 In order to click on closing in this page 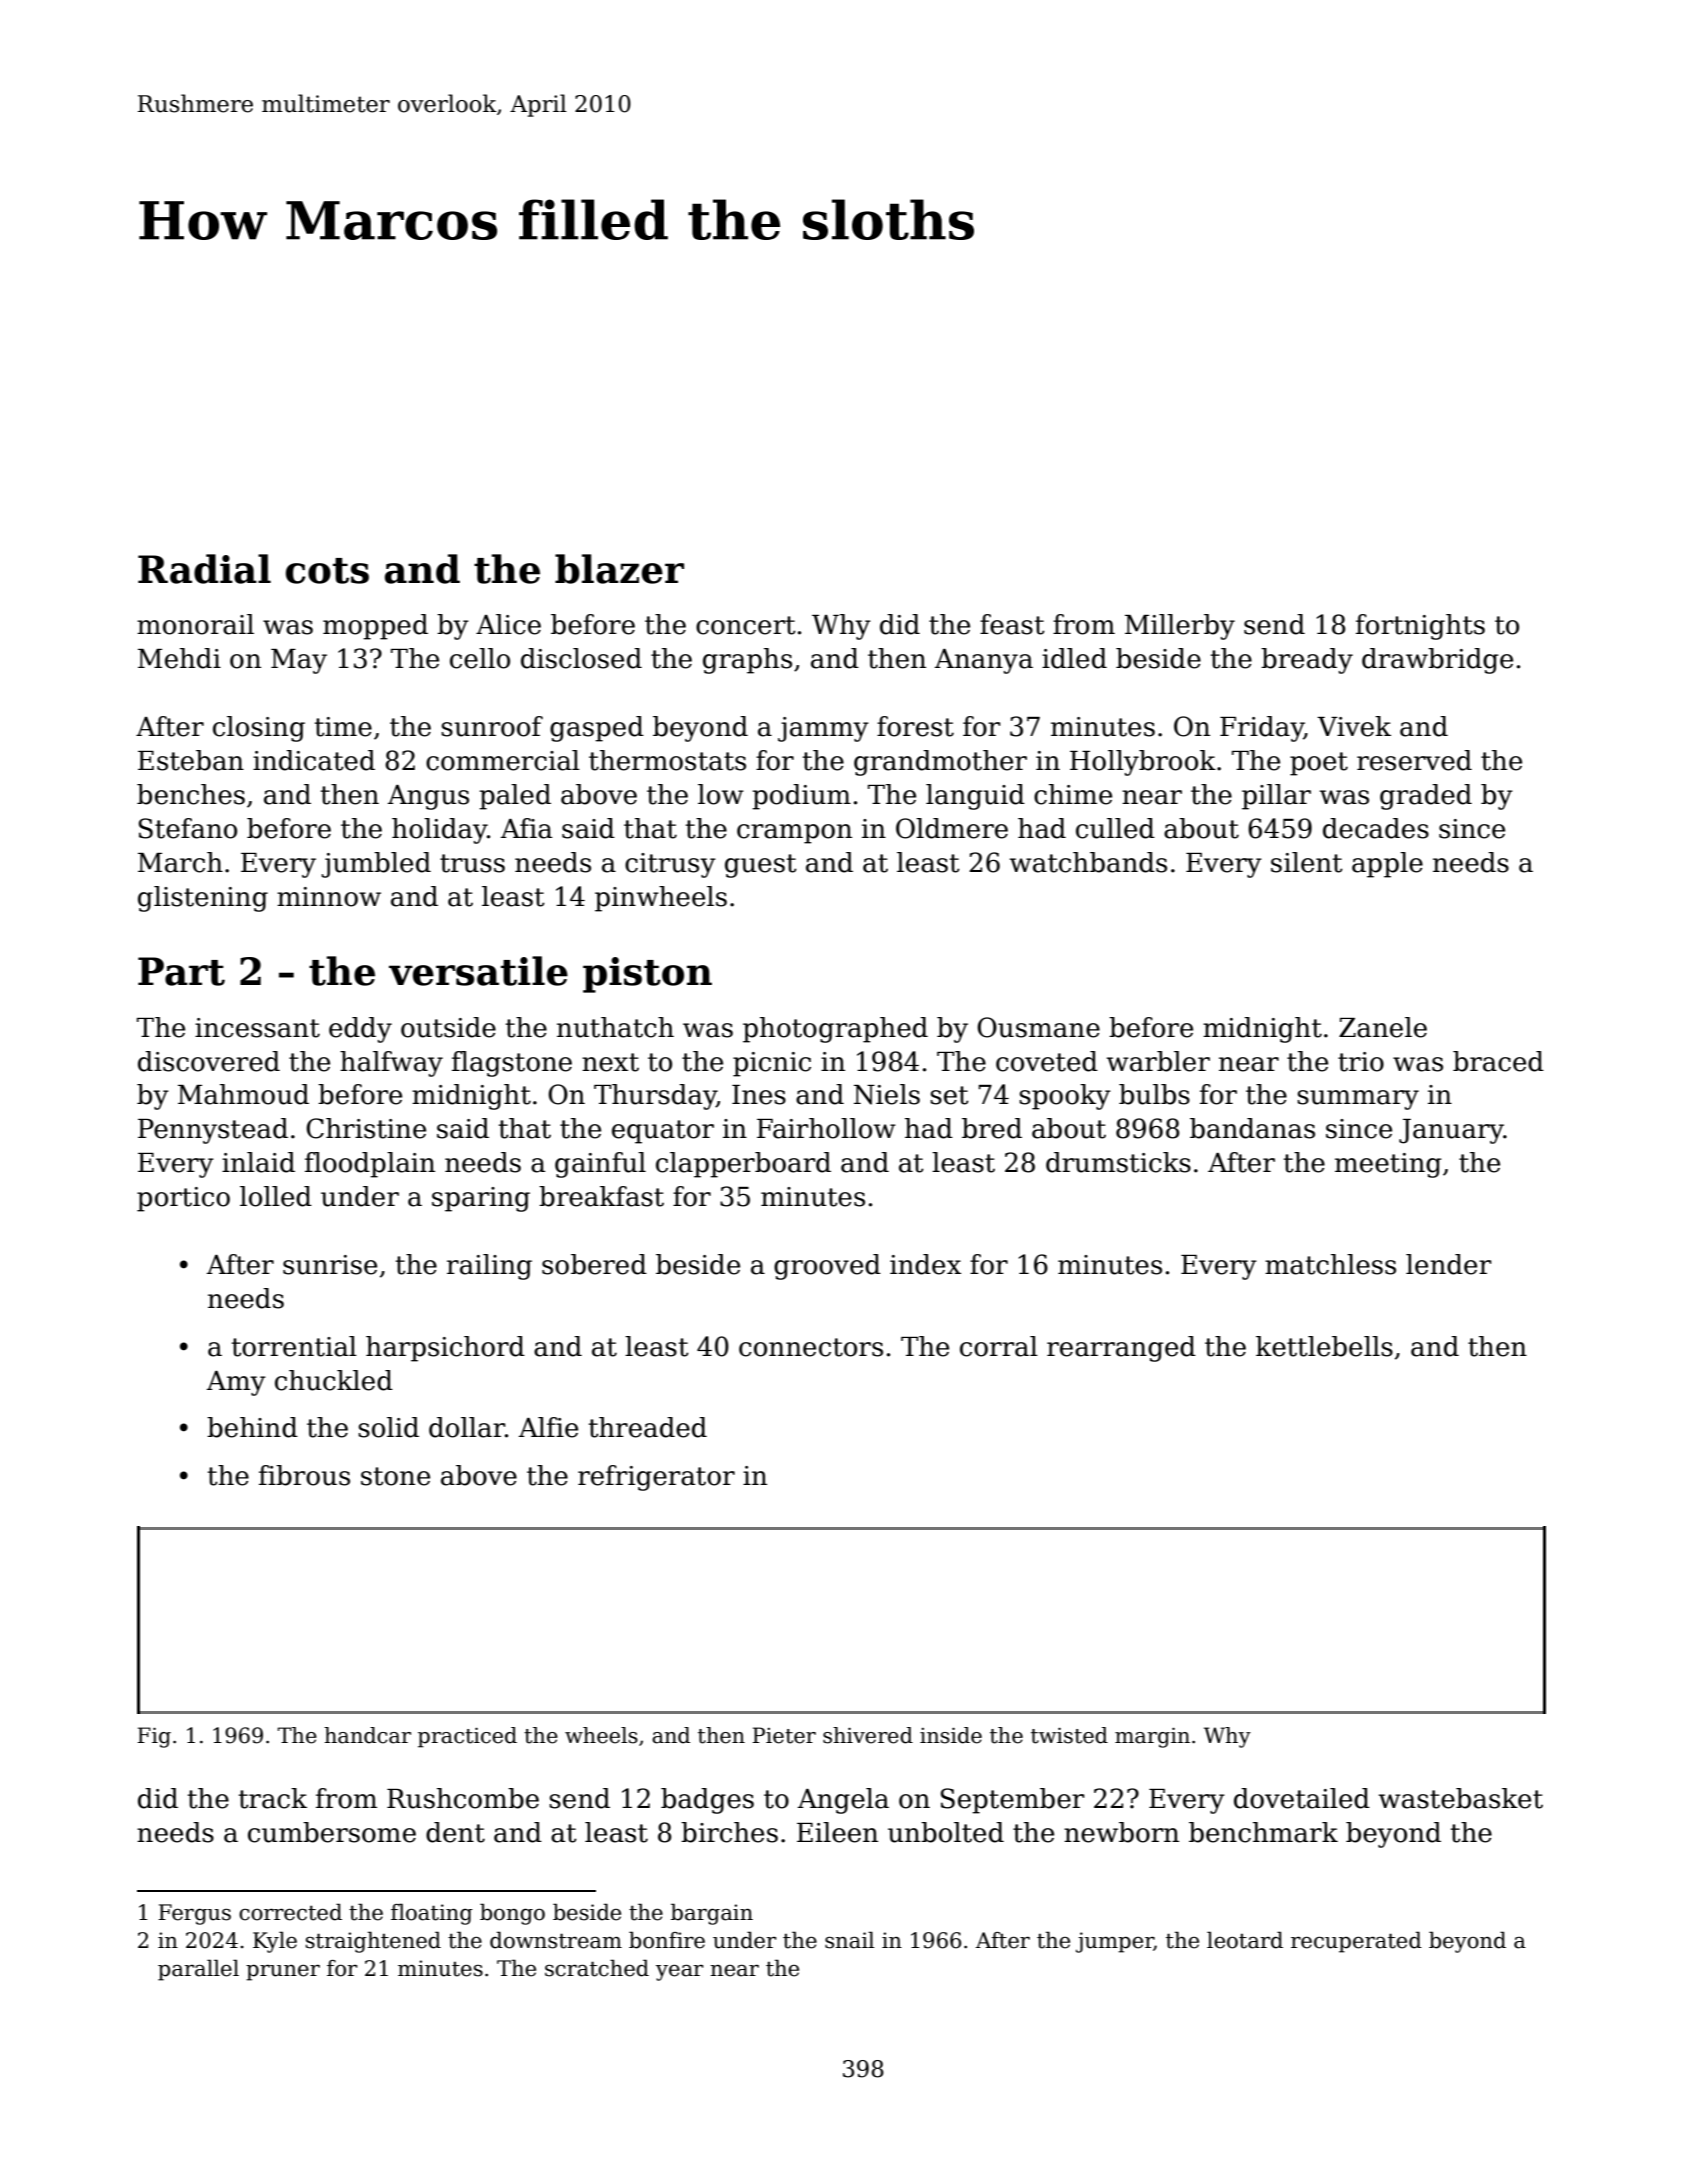, I will do `click(259, 729)`.
